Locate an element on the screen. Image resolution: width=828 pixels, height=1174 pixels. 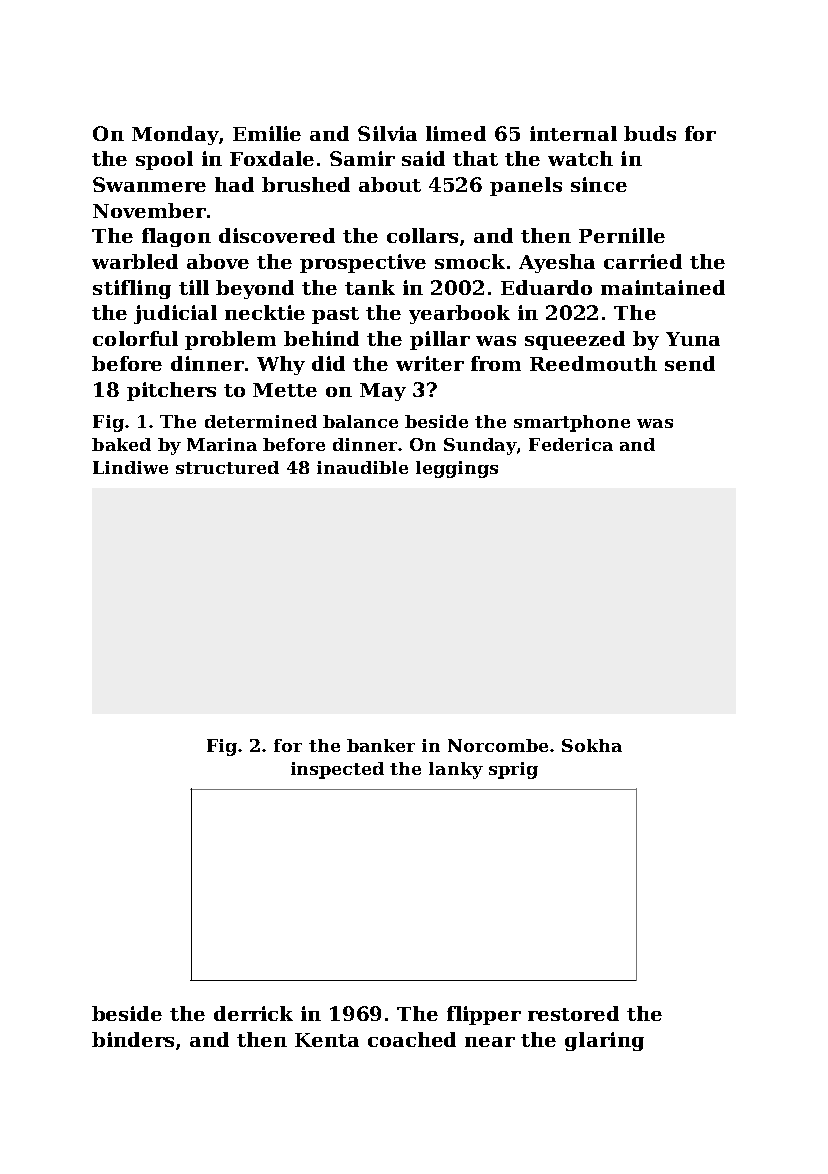
glaring is located at coordinates (604, 1041).
